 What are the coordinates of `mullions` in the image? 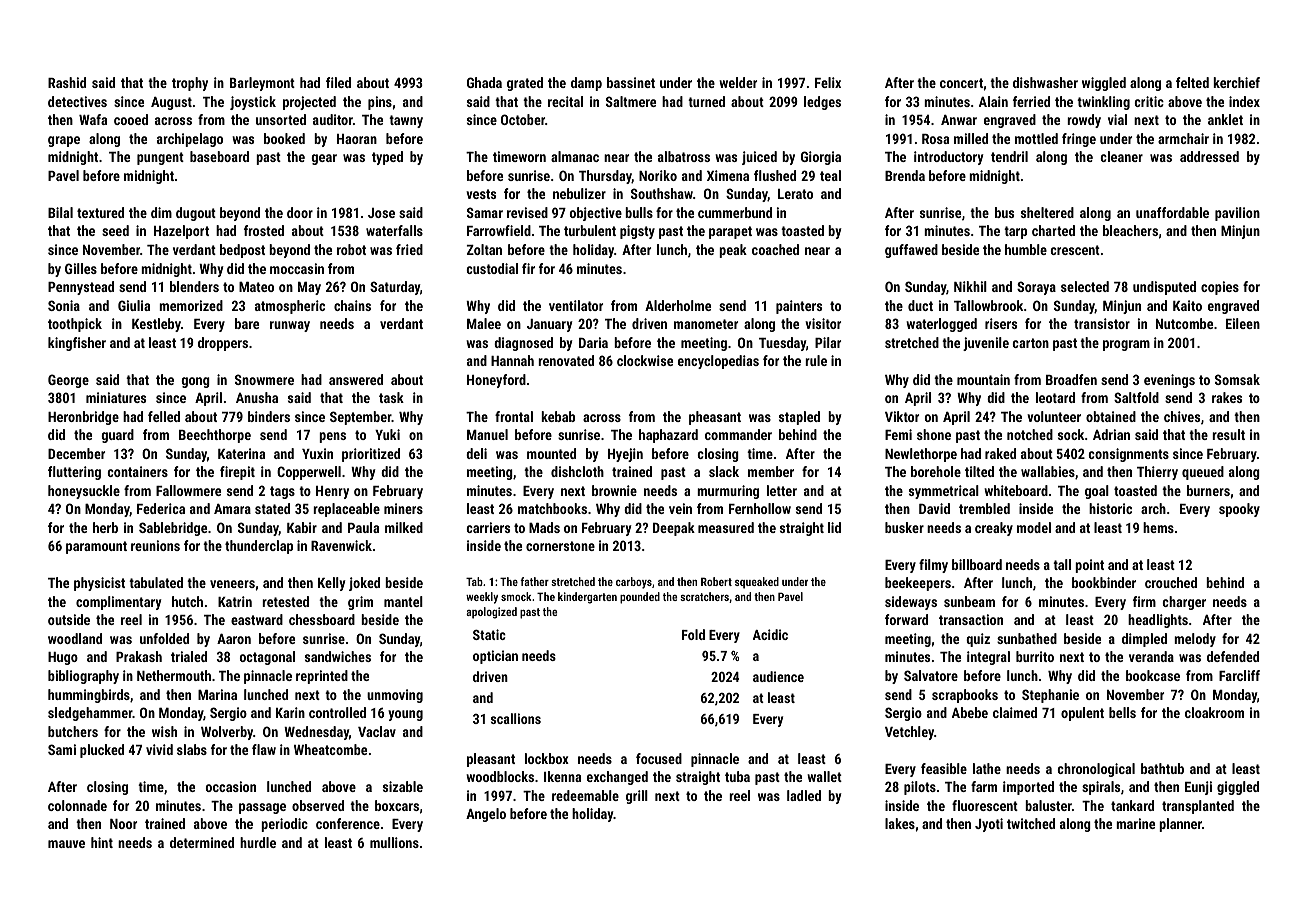 It's located at (394, 842).
